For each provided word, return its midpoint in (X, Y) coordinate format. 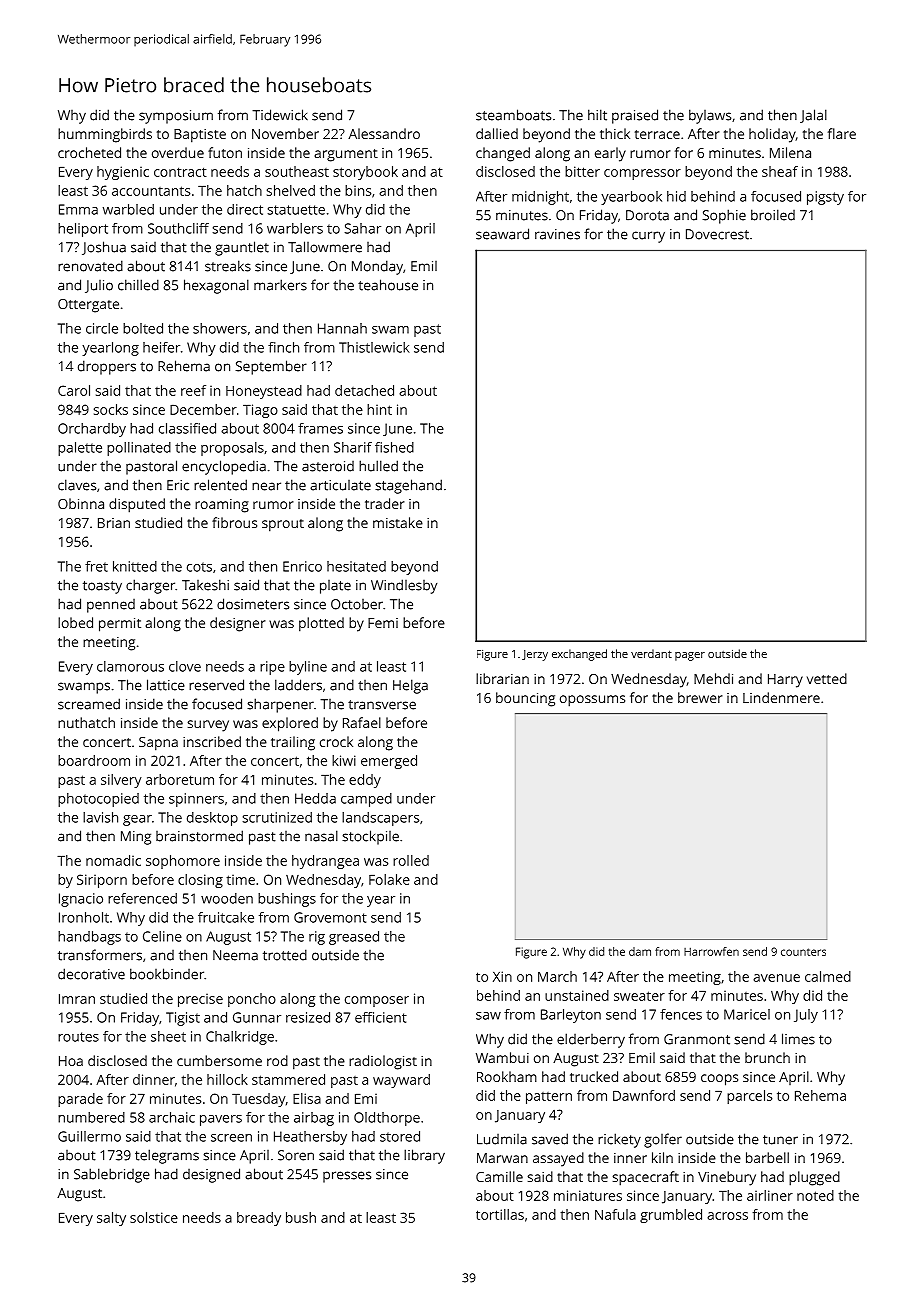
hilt (597, 115)
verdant (651, 653)
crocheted (89, 152)
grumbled (671, 1216)
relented (220, 485)
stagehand (408, 486)
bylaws (710, 116)
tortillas (500, 1214)
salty (111, 1219)
